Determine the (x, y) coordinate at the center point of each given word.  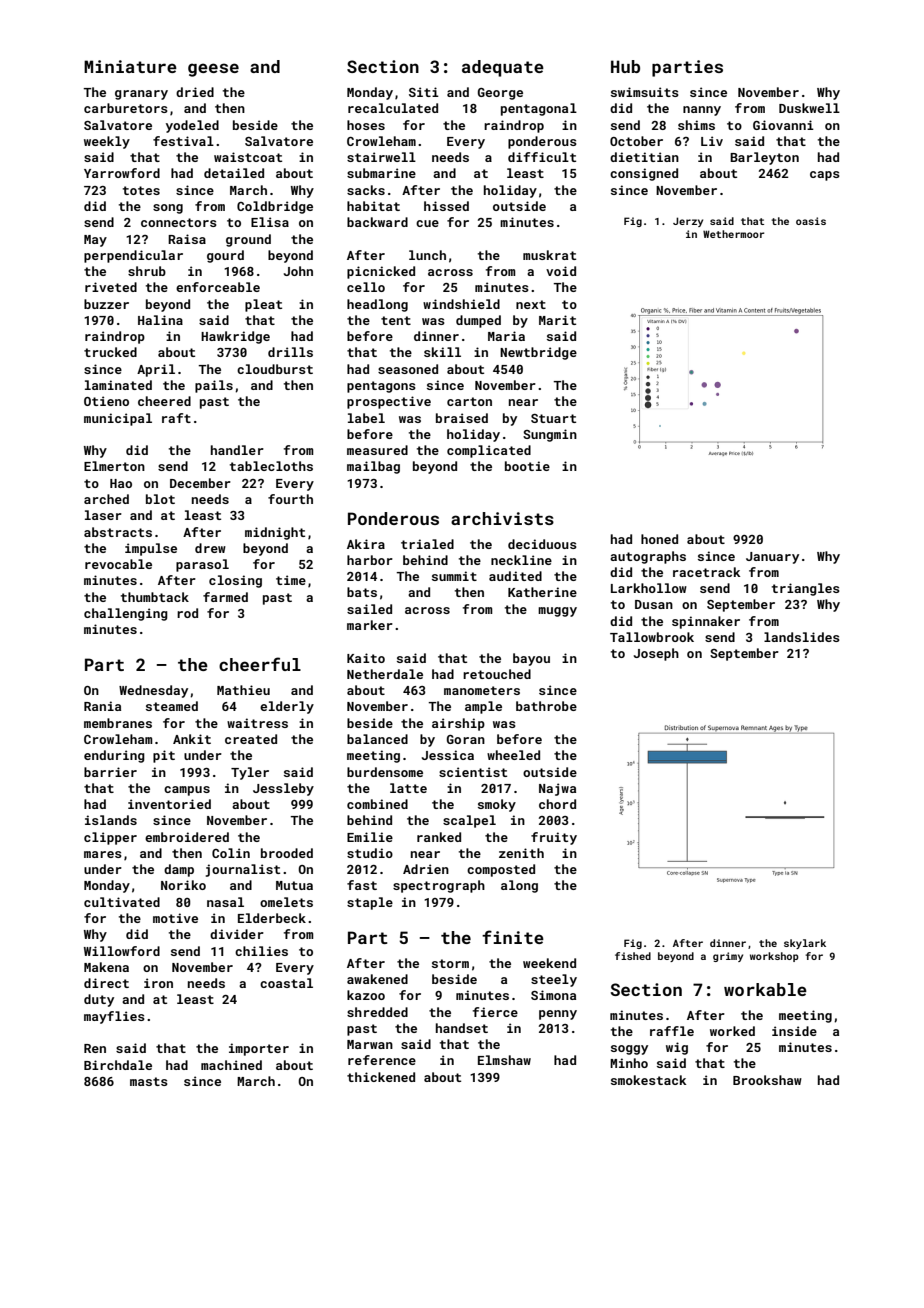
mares (103, 854)
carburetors (126, 108)
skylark (805, 944)
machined (231, 1065)
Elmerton (114, 466)
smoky (497, 805)
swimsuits (645, 92)
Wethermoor (733, 234)
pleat (263, 305)
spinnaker (706, 622)
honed (659, 539)
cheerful (260, 664)
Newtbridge (538, 353)
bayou (531, 659)
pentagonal (539, 109)
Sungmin (550, 435)
